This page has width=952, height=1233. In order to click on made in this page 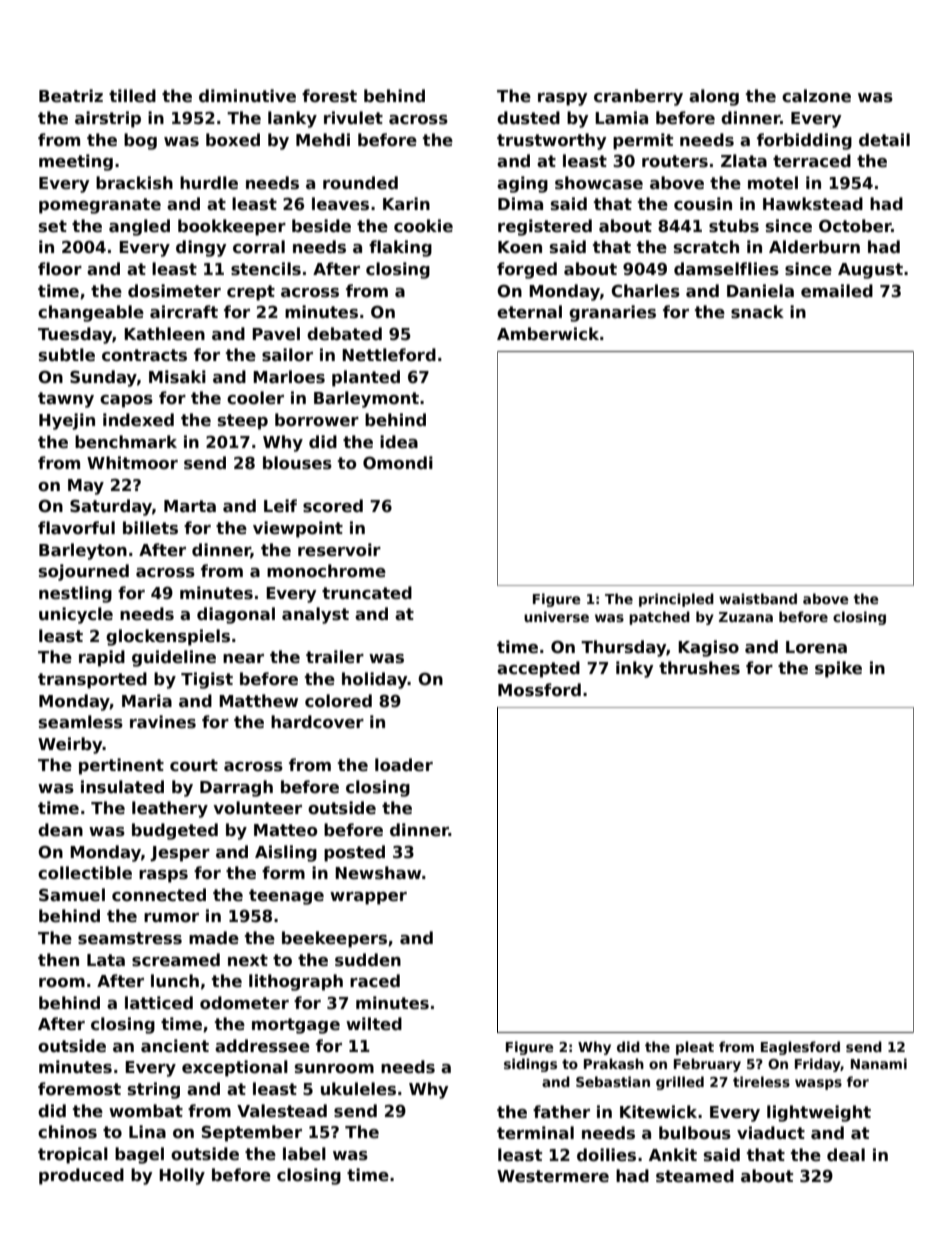, I will do `click(214, 938)`.
